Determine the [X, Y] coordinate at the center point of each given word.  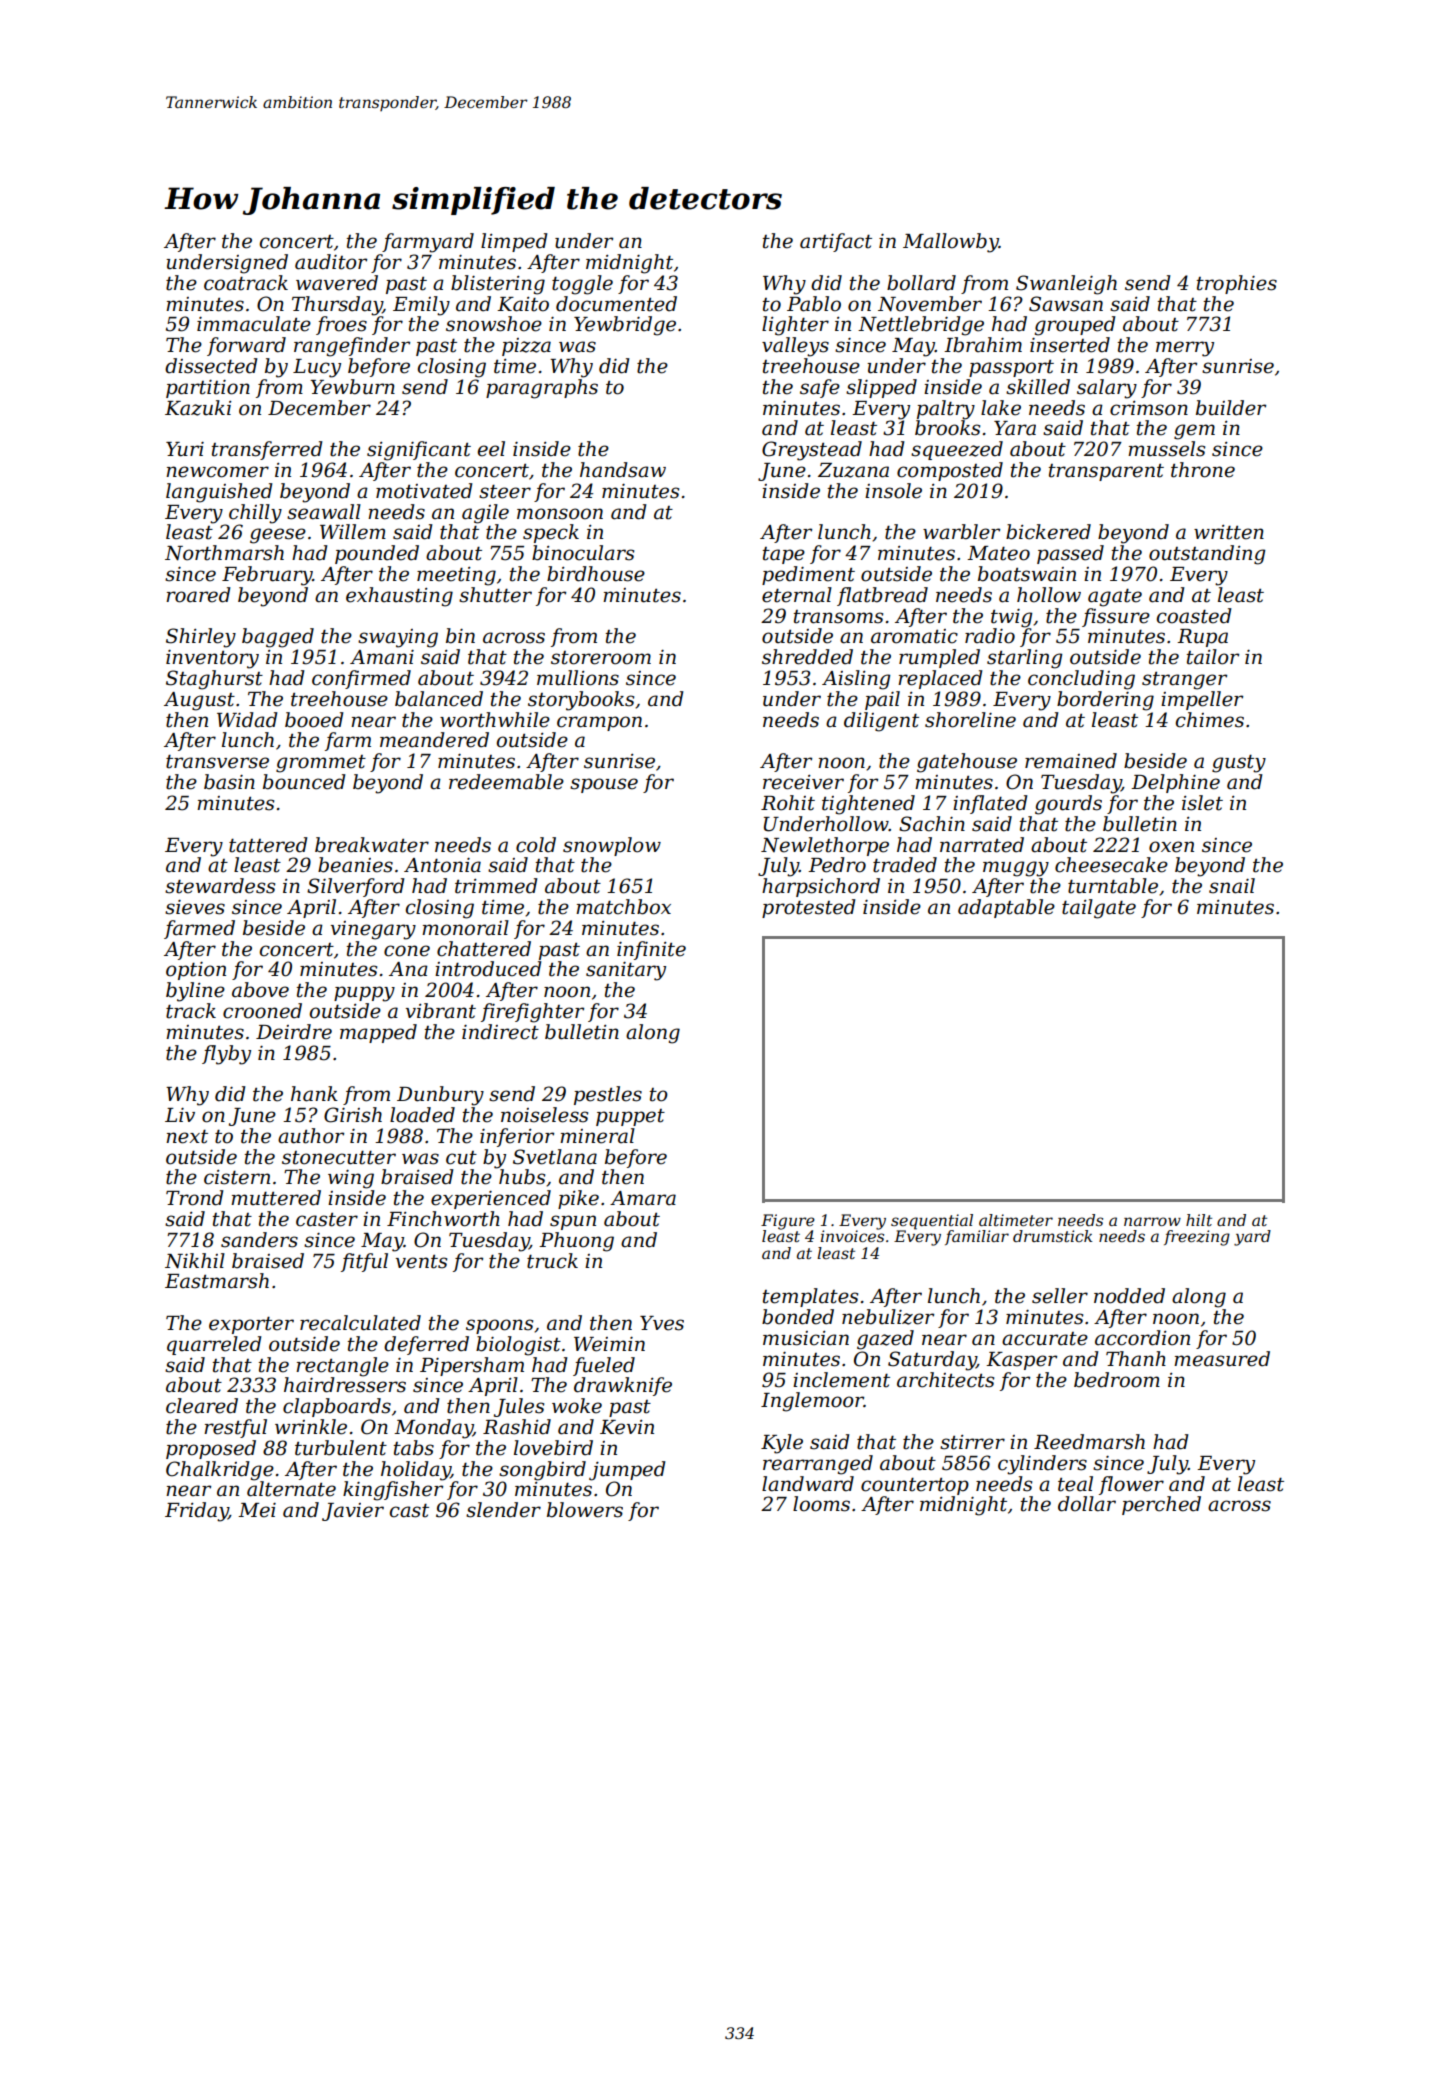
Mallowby [951, 243]
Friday [196, 1512]
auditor [331, 262]
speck [551, 533]
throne [1203, 470]
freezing [1197, 1238]
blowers [585, 1510]
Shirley [201, 638]
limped [514, 242]
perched [1161, 1505]
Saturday [932, 1361]
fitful [364, 1262]
